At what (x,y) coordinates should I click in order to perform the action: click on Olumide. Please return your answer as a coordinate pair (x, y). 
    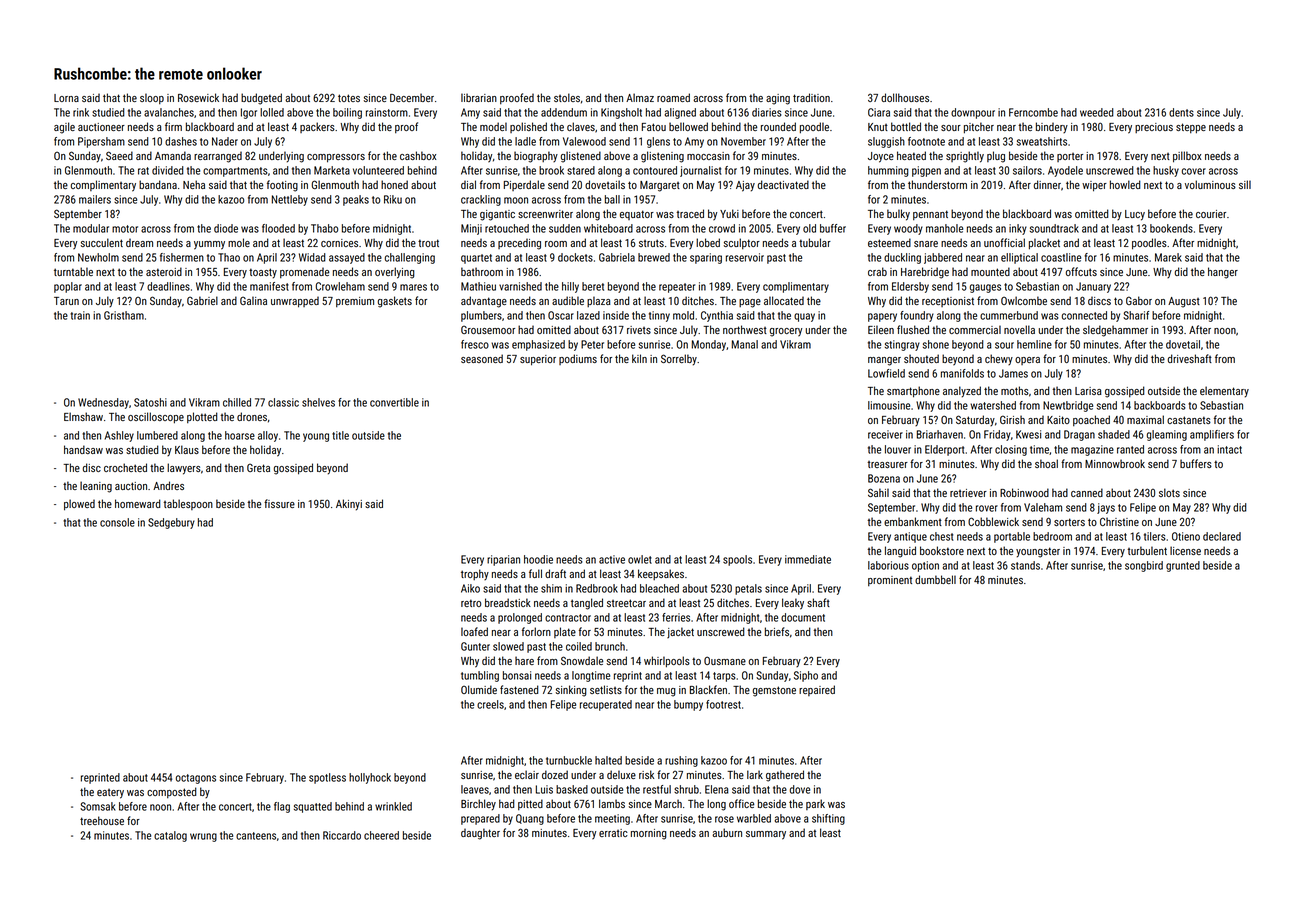
    Looking at the image, I should click on (479, 689).
